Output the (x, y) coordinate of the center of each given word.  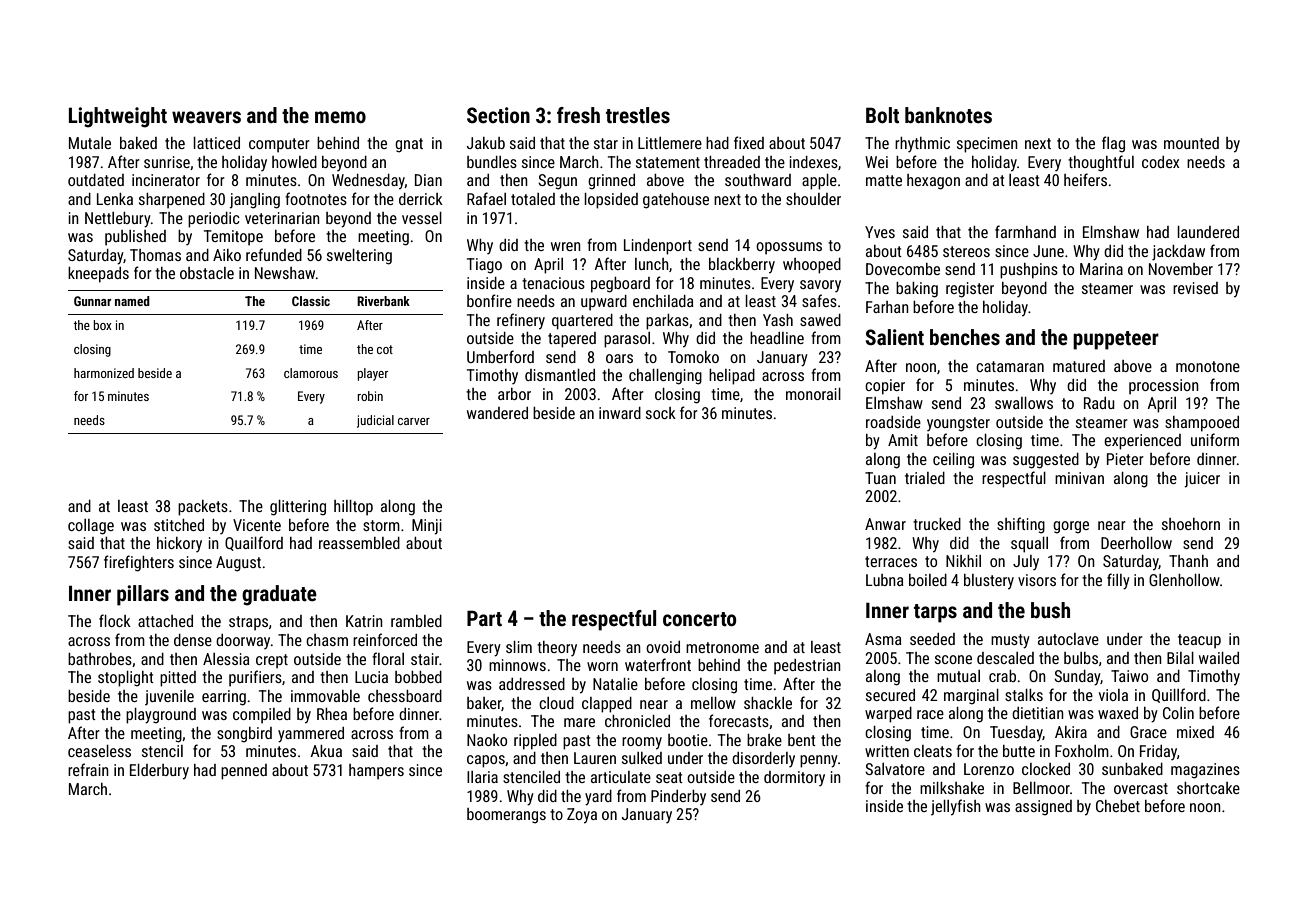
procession (1164, 387)
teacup (1199, 641)
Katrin (364, 621)
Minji (427, 527)
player (373, 374)
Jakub (485, 143)
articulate (621, 777)
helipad (732, 377)
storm (381, 525)
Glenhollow (1184, 580)
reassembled (359, 543)
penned (244, 772)
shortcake (1208, 788)
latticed (216, 143)
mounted (1191, 143)
